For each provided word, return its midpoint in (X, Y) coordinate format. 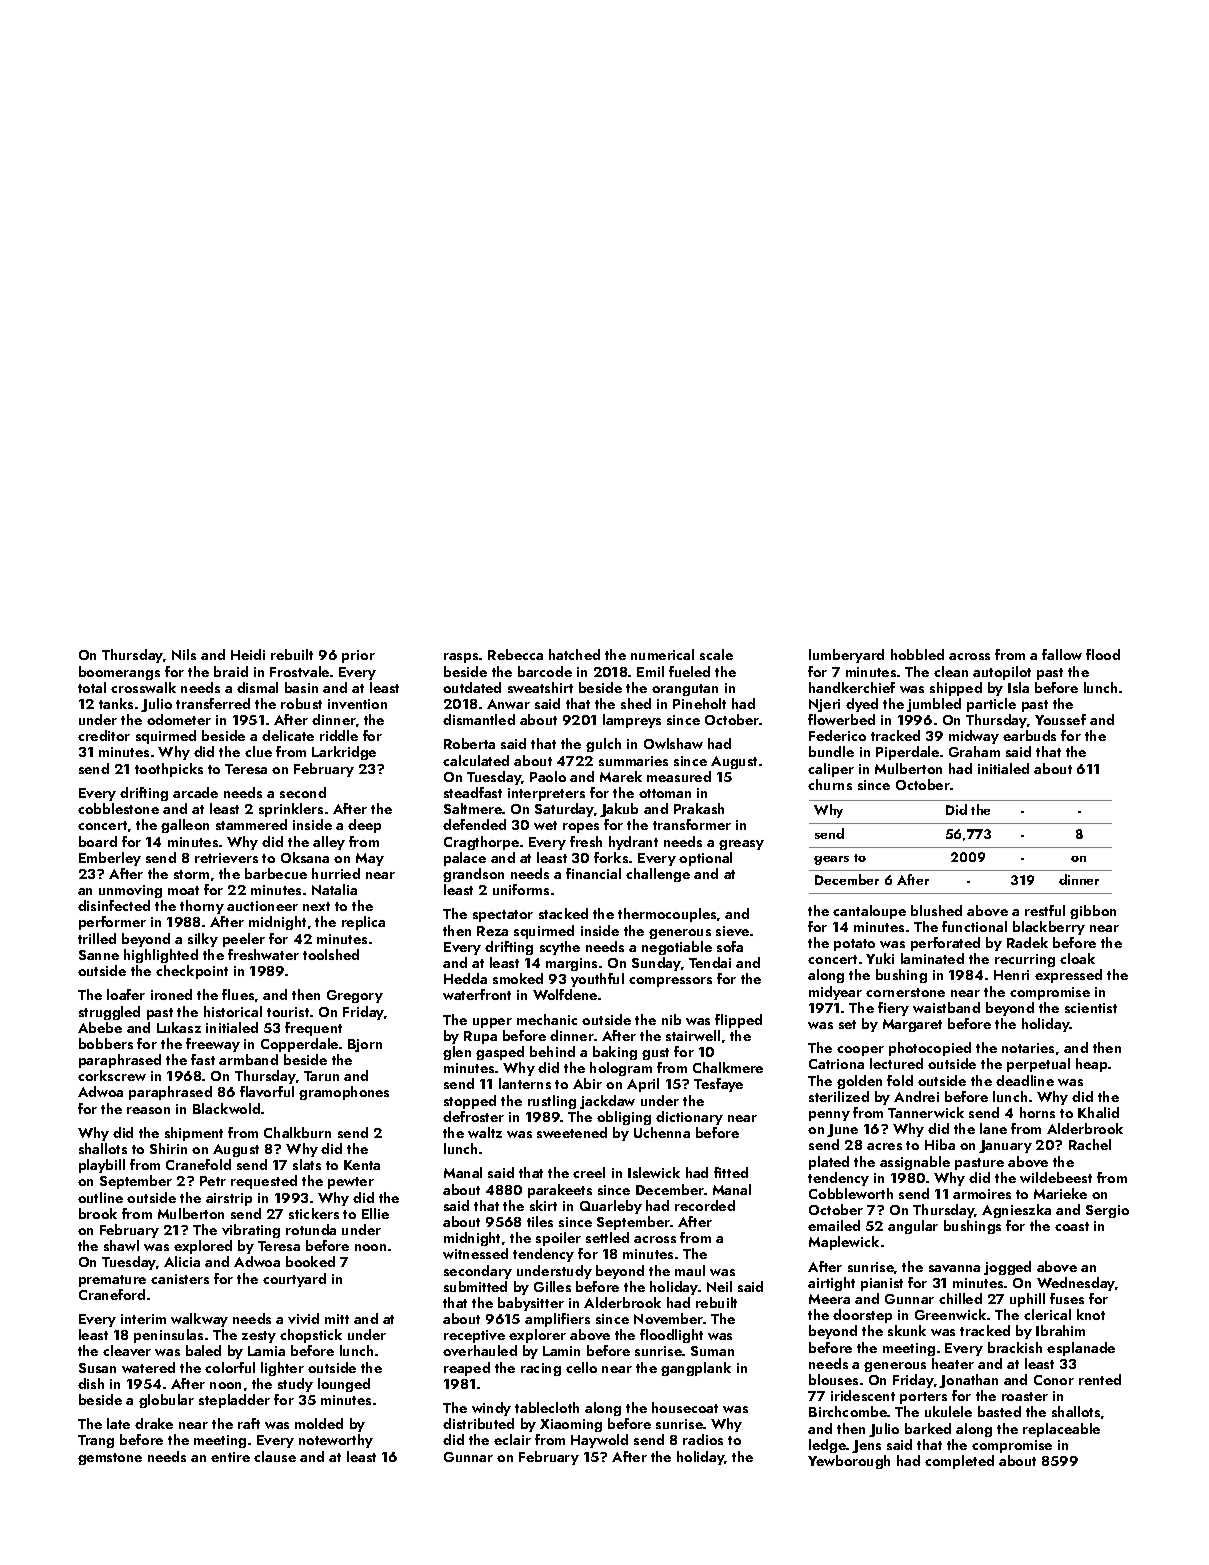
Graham (974, 751)
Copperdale (299, 1045)
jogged (1007, 1268)
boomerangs (119, 673)
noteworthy (336, 1441)
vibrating (251, 1231)
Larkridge (344, 753)
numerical (662, 654)
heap (1091, 1065)
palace (465, 859)
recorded (705, 1205)
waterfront (477, 994)
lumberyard (846, 656)
